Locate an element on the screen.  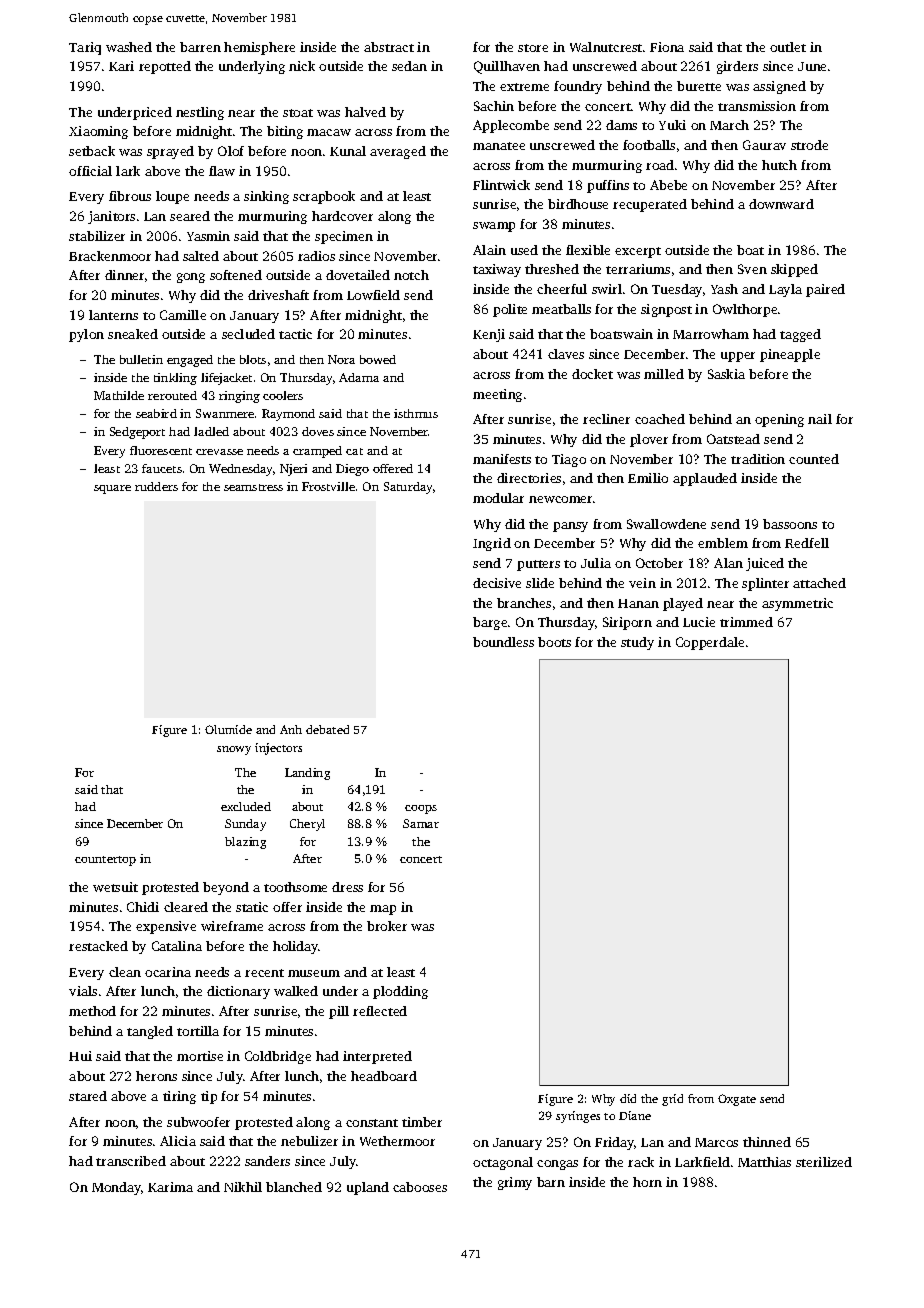
hemisphere is located at coordinates (259, 48).
